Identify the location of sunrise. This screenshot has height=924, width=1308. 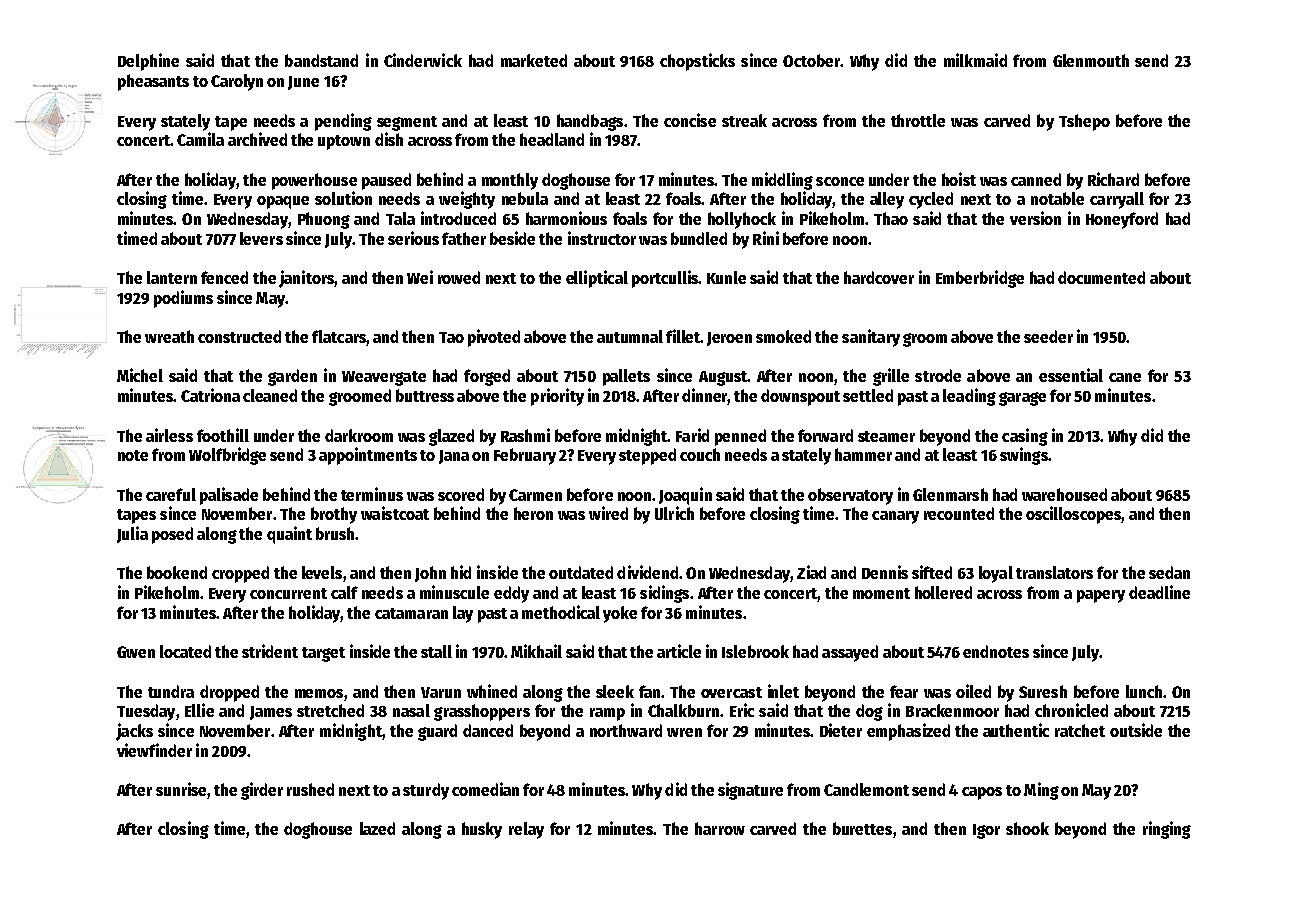
(181, 789).
